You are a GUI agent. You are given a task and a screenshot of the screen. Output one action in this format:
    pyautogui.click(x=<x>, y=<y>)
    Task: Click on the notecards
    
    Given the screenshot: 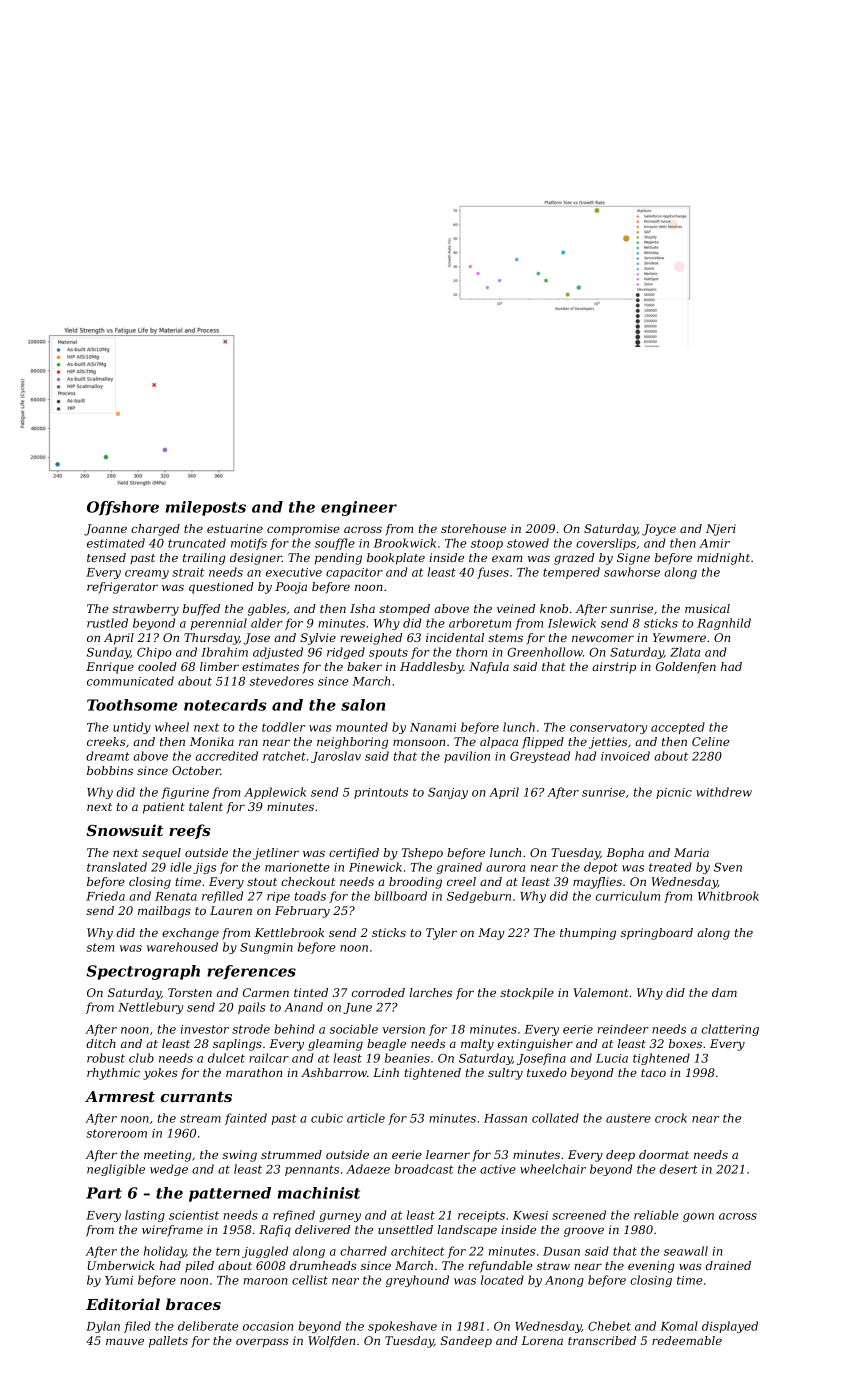 What is the action you would take?
    pyautogui.click(x=225, y=705)
